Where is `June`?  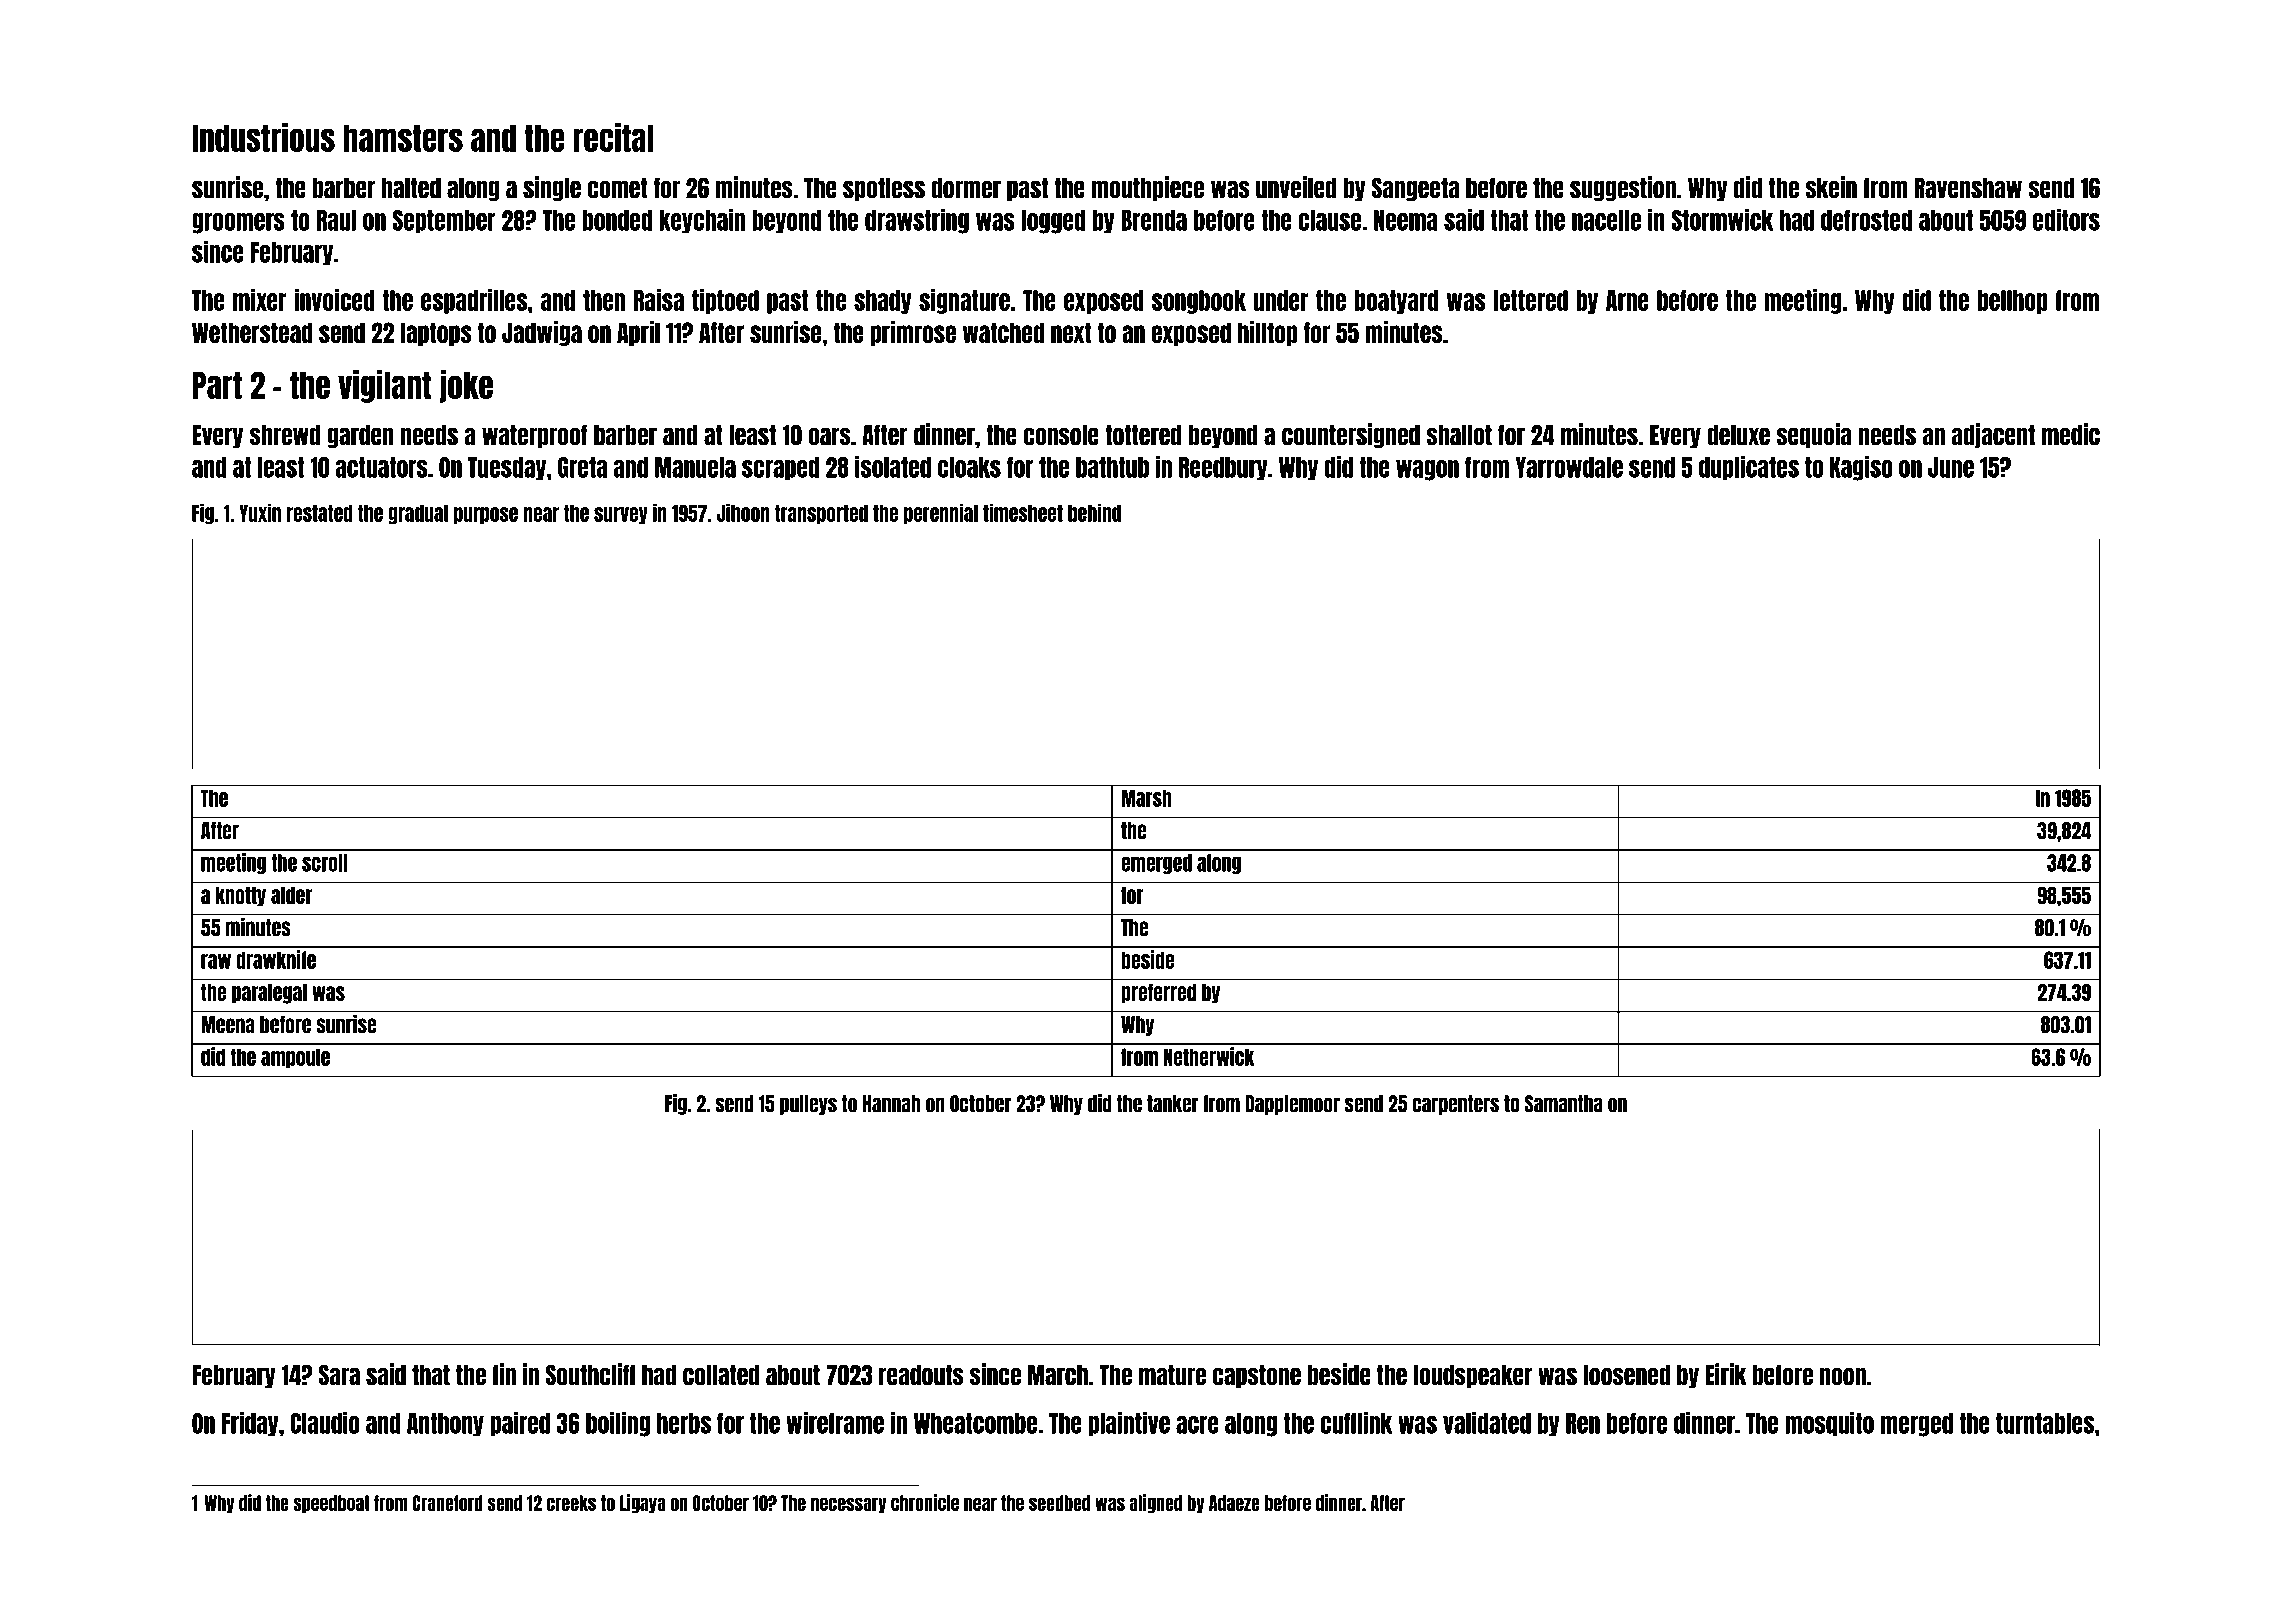
June is located at coordinates (1951, 467).
